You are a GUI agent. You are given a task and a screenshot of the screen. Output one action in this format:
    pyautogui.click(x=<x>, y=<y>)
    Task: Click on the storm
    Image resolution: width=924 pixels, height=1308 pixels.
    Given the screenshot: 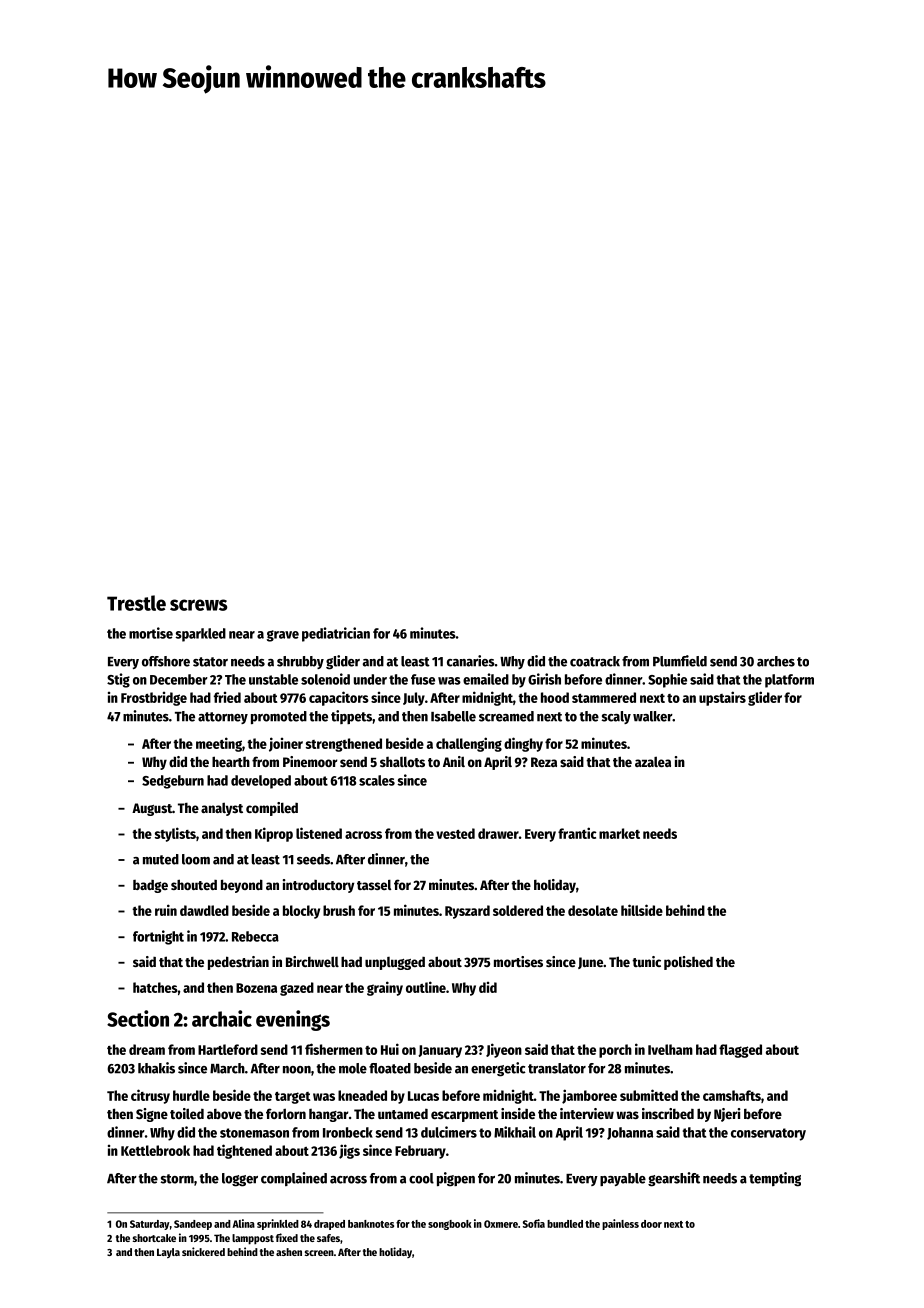 What is the action you would take?
    pyautogui.click(x=177, y=1179)
